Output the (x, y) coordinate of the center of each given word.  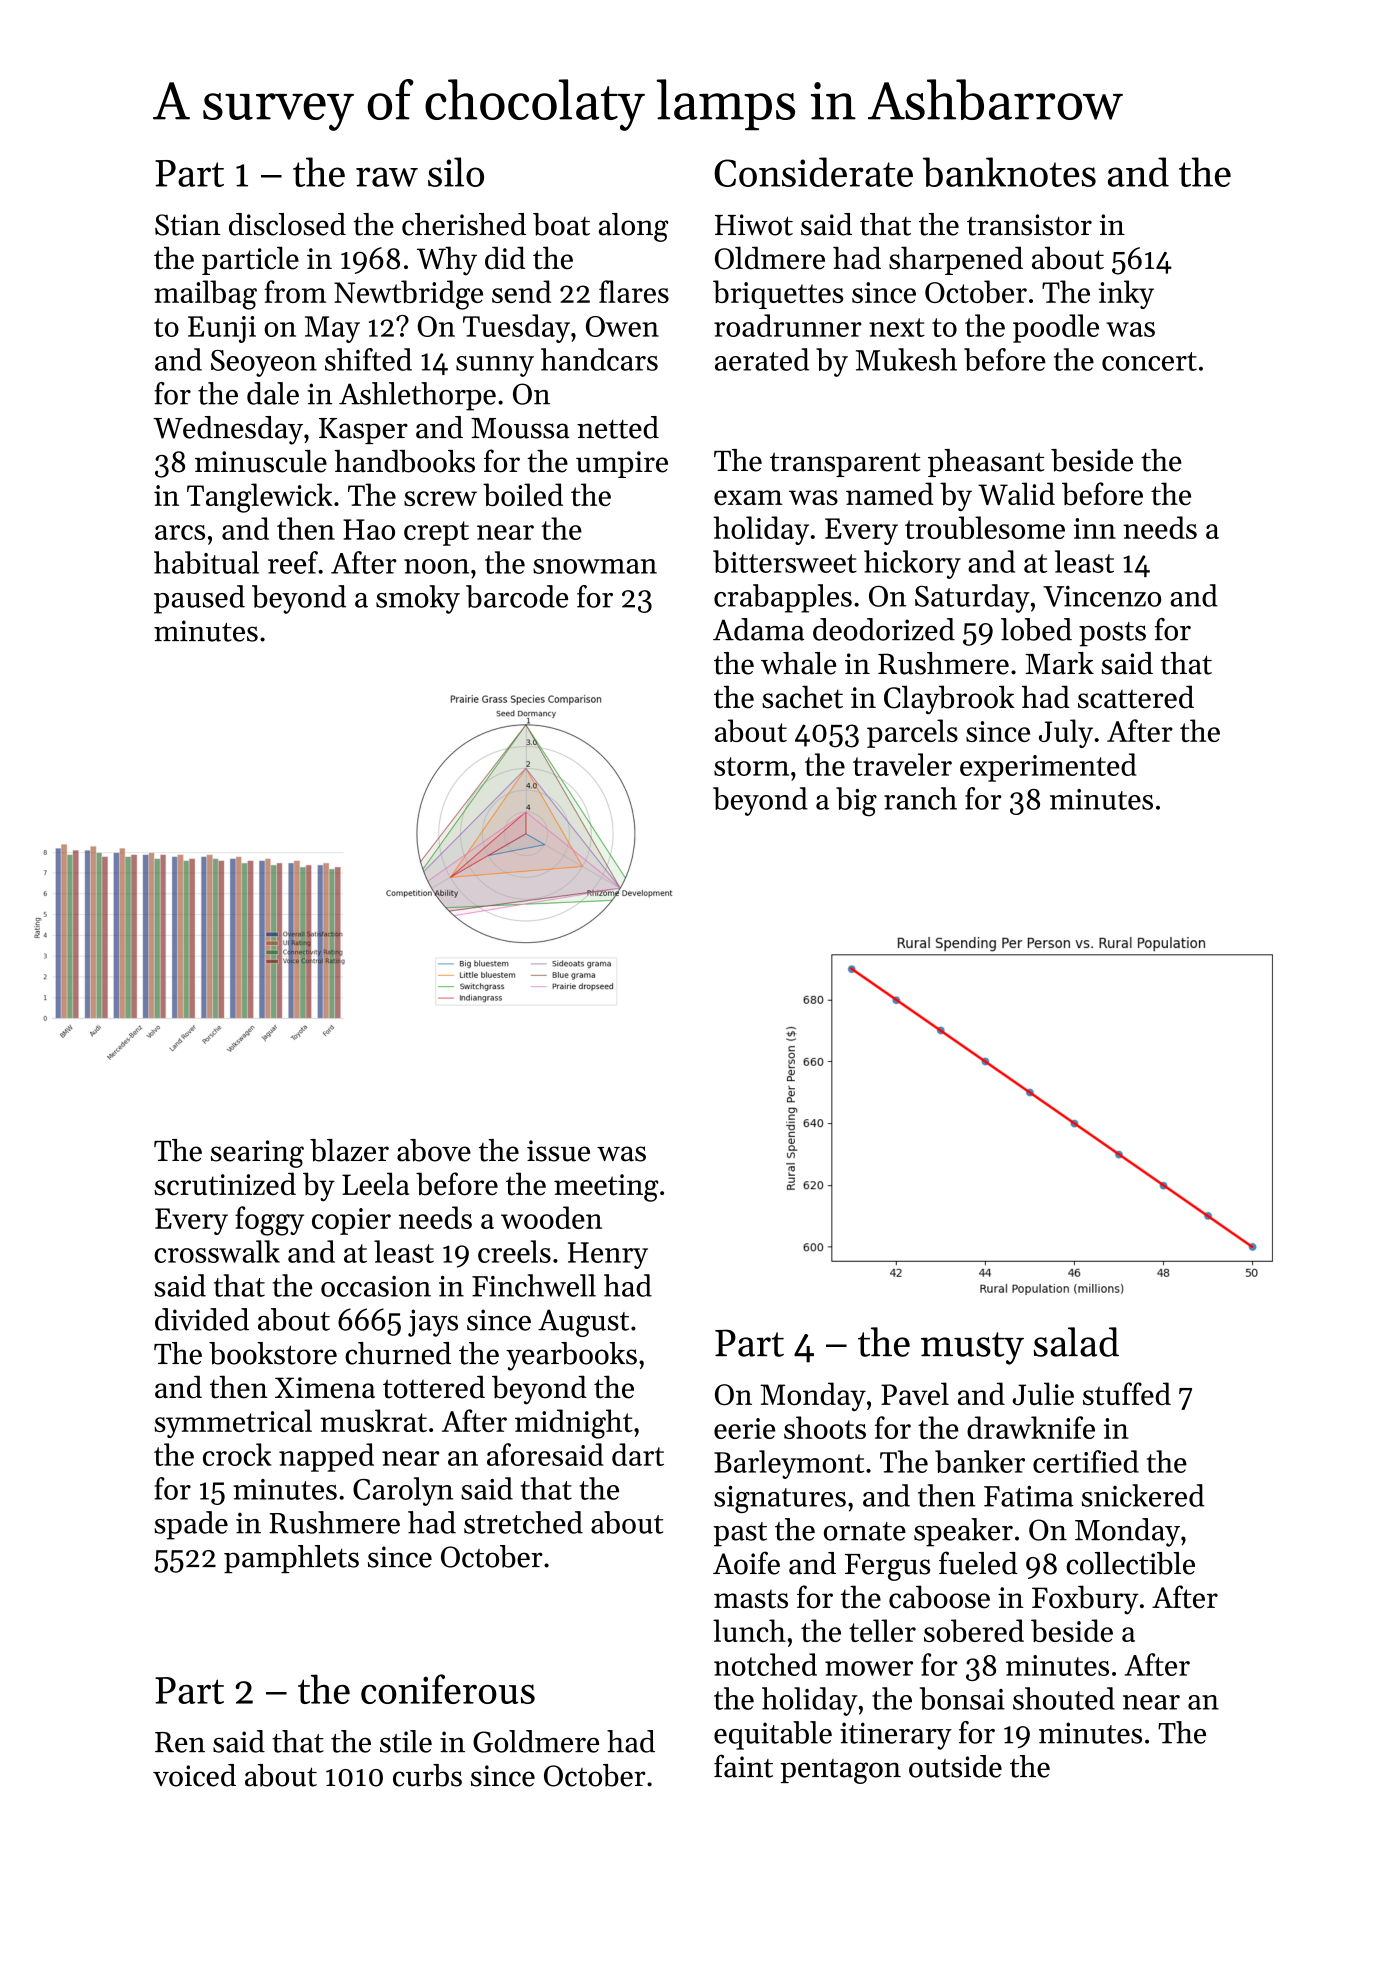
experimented (1048, 767)
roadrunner (788, 325)
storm (751, 766)
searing (257, 1154)
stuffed (1127, 1394)
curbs (427, 1775)
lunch (749, 1630)
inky (1126, 294)
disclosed (287, 224)
